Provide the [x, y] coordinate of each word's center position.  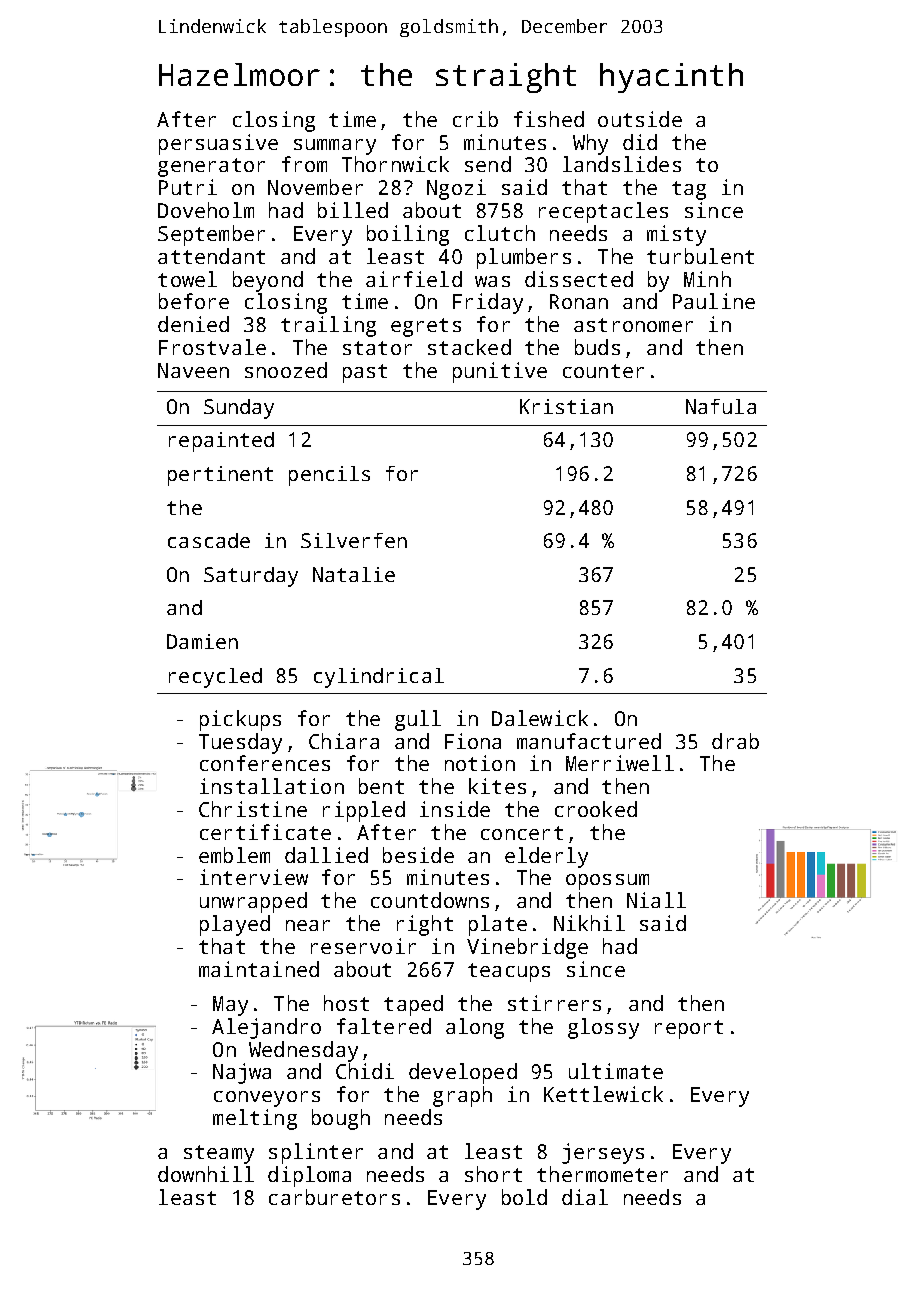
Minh [707, 279]
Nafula [721, 406]
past [365, 373]
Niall [656, 900]
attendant [211, 256]
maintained [259, 969]
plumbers [524, 258]
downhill [206, 1174]
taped [413, 1005]
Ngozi [456, 189]
